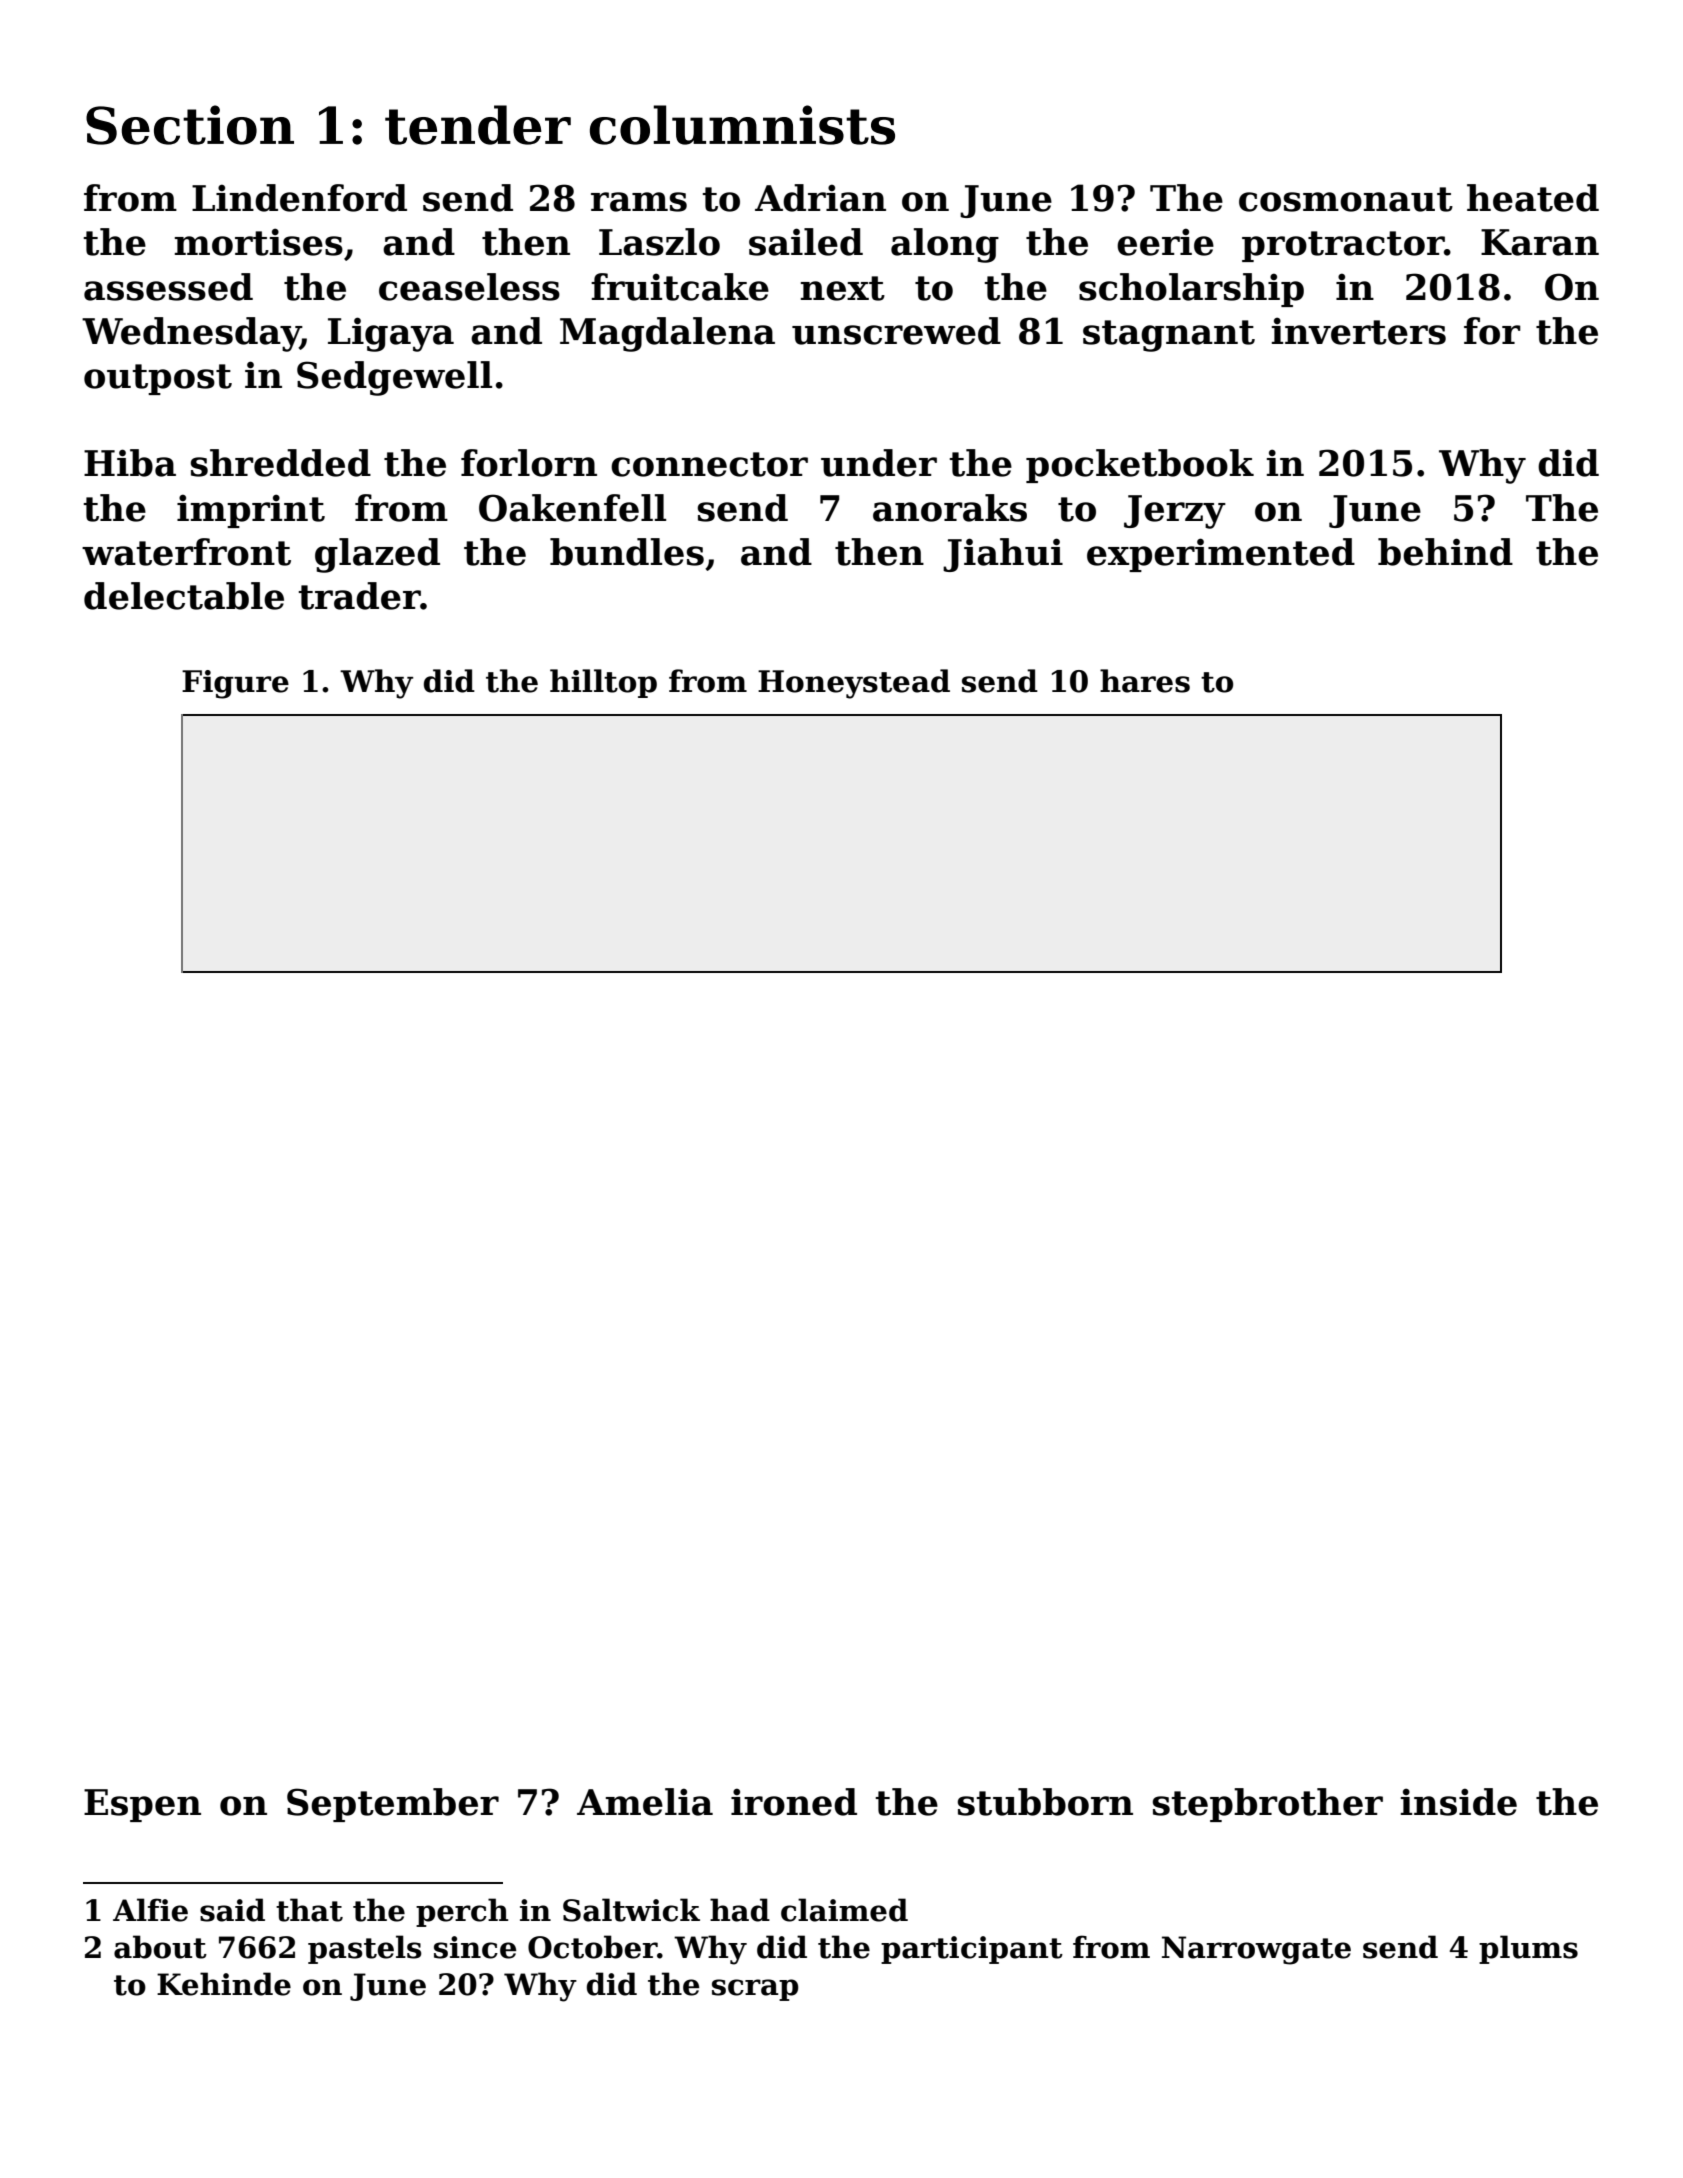  What do you see at coordinates (794, 1802) in the page?
I see `ironed` at bounding box center [794, 1802].
